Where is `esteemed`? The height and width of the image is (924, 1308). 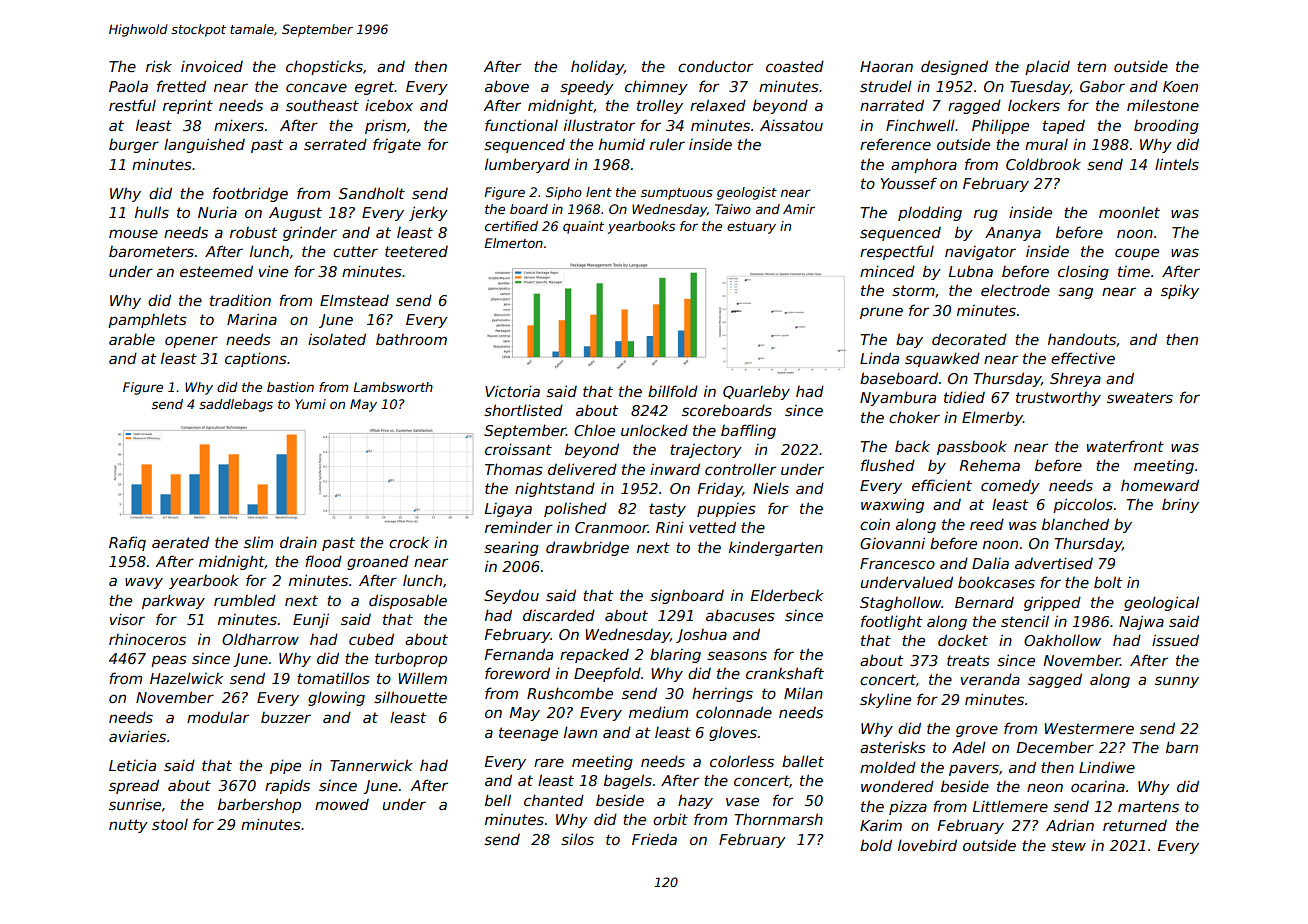 esteemed is located at coordinates (216, 271).
